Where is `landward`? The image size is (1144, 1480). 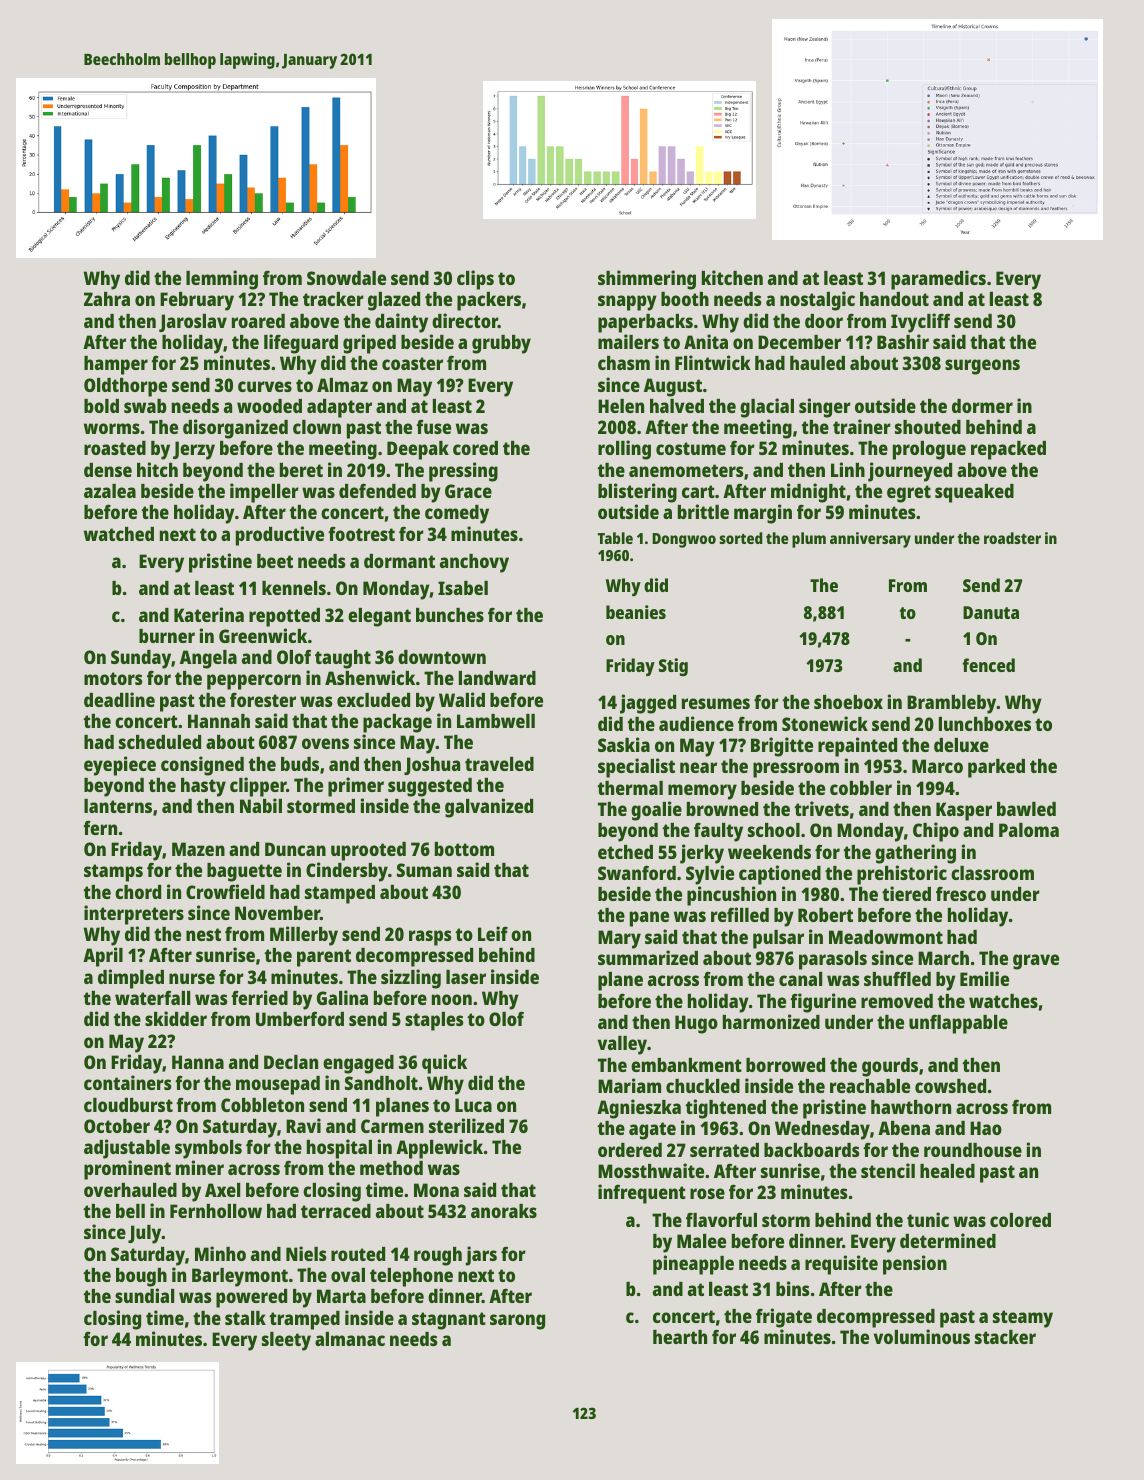
landward is located at coordinates (497, 678).
